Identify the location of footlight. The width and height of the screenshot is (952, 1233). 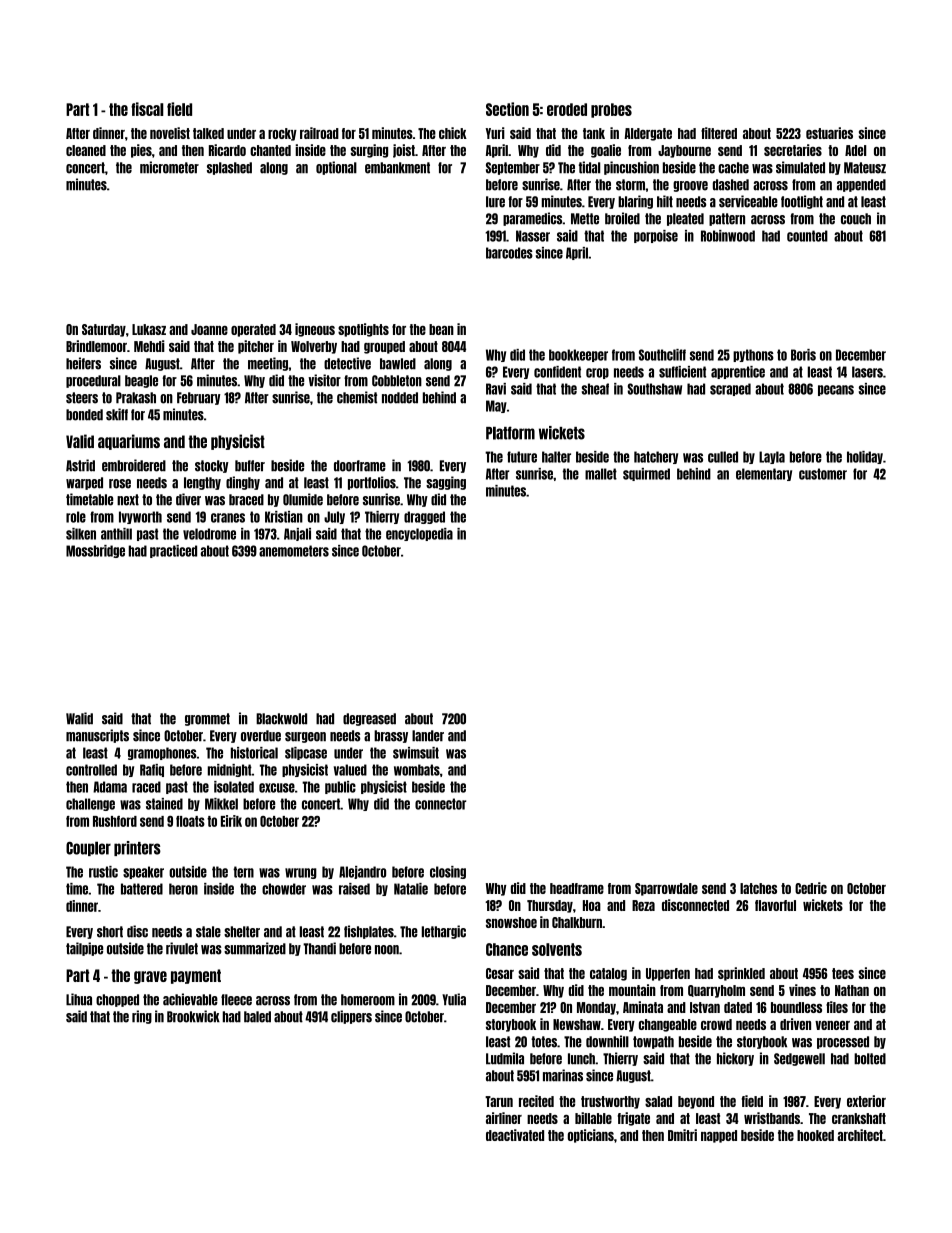
(802, 202).
